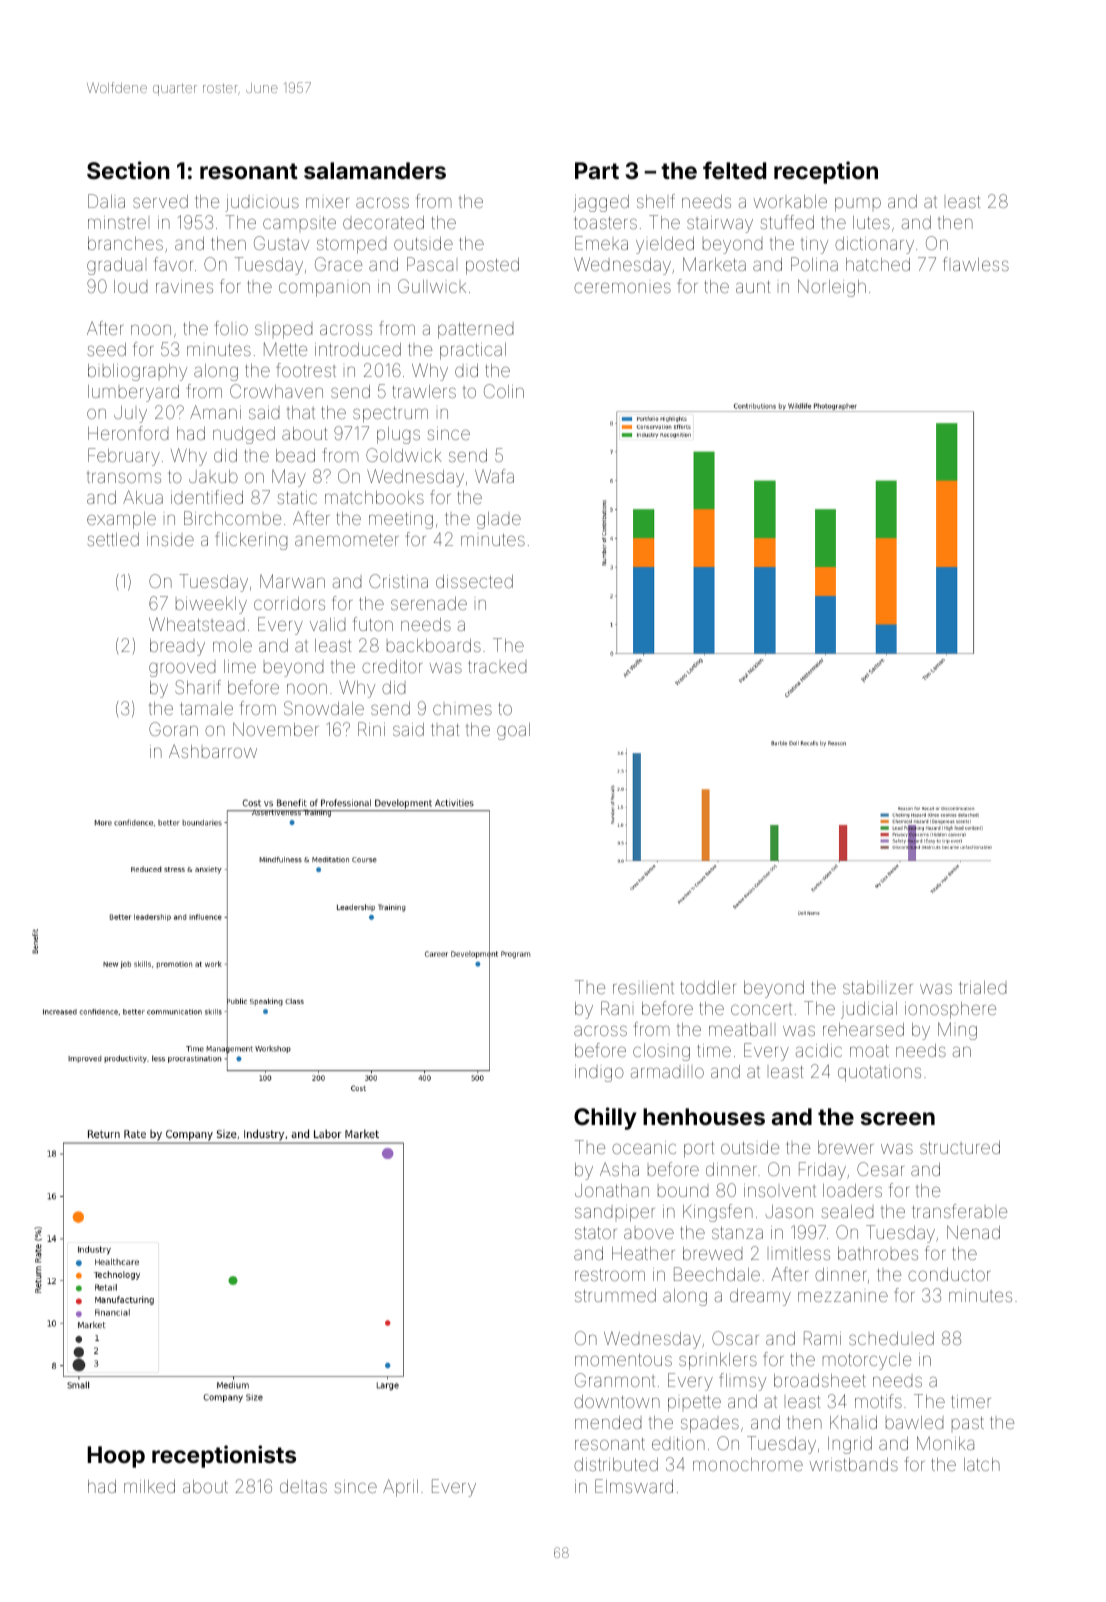  Describe the element at coordinates (117, 222) in the image. I see `minstrel` at that location.
